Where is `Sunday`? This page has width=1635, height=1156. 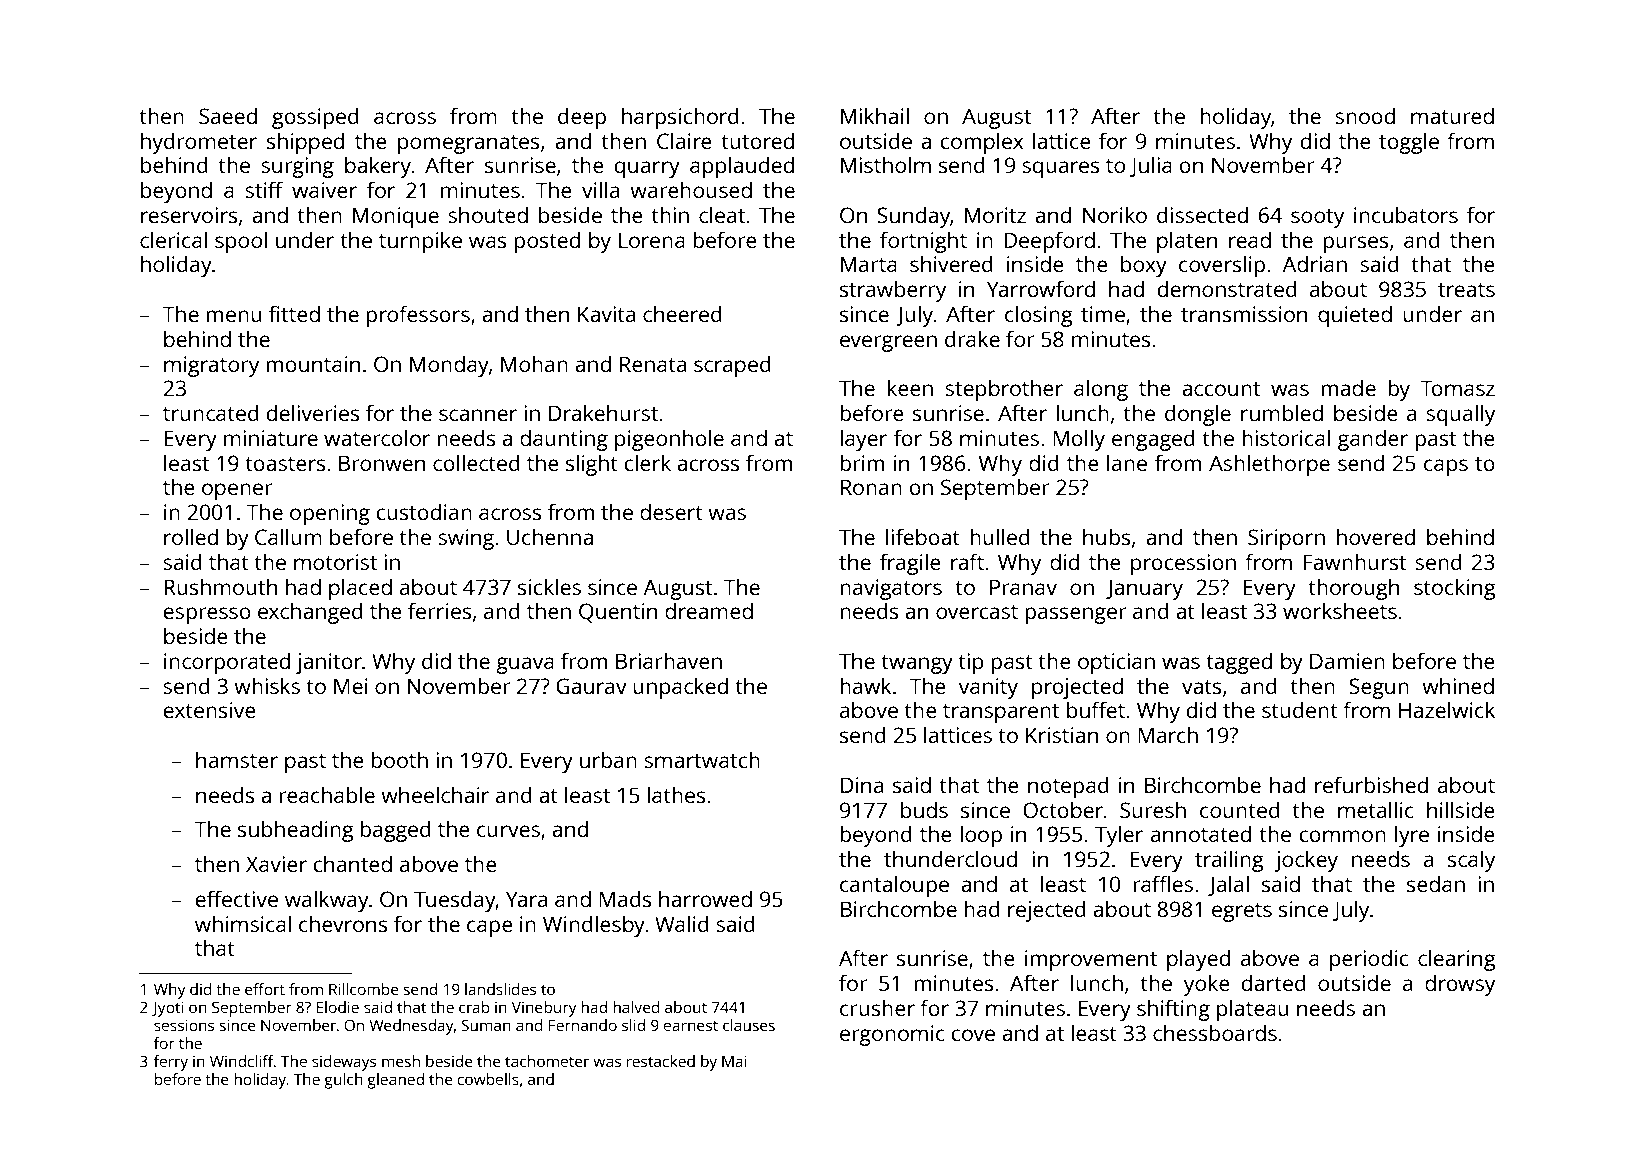 Sunday is located at coordinates (913, 217).
